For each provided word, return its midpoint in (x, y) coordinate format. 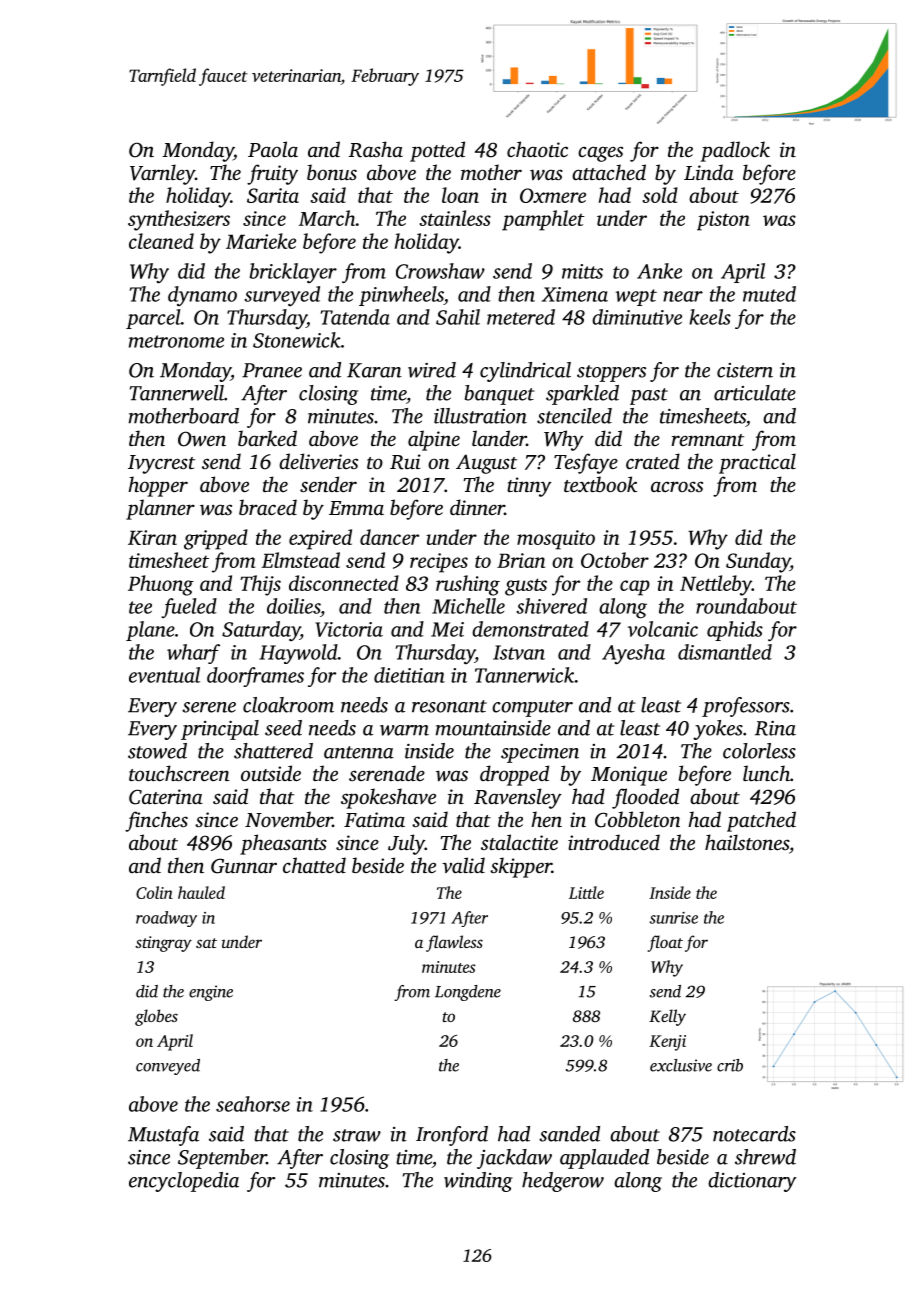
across (677, 486)
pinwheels (401, 296)
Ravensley (518, 798)
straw (357, 1135)
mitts (582, 271)
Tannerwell (177, 393)
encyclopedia (184, 1182)
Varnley (162, 174)
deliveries (318, 461)
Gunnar (244, 866)
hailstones (747, 842)
